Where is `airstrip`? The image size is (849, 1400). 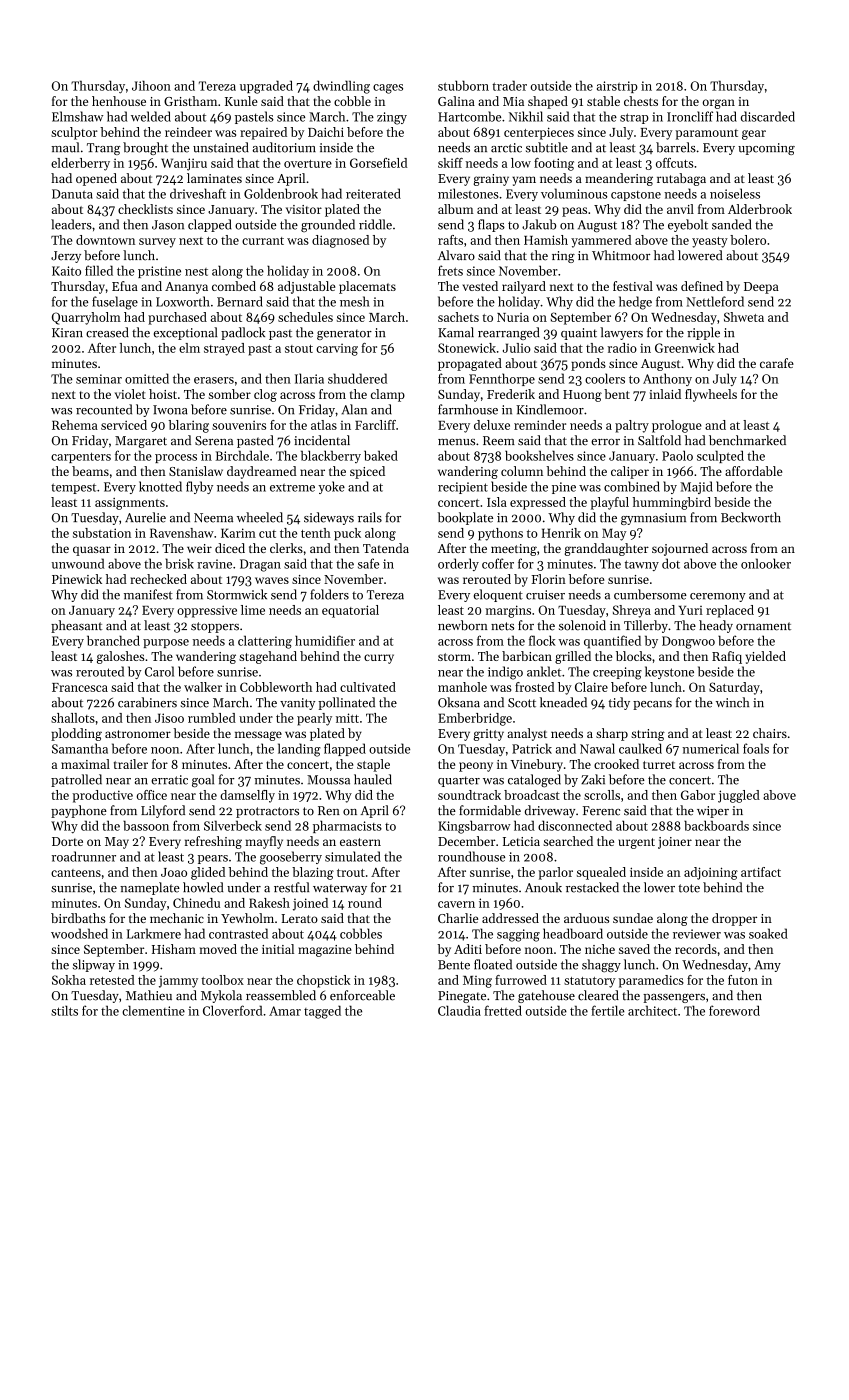
airstrip is located at coordinates (617, 87).
